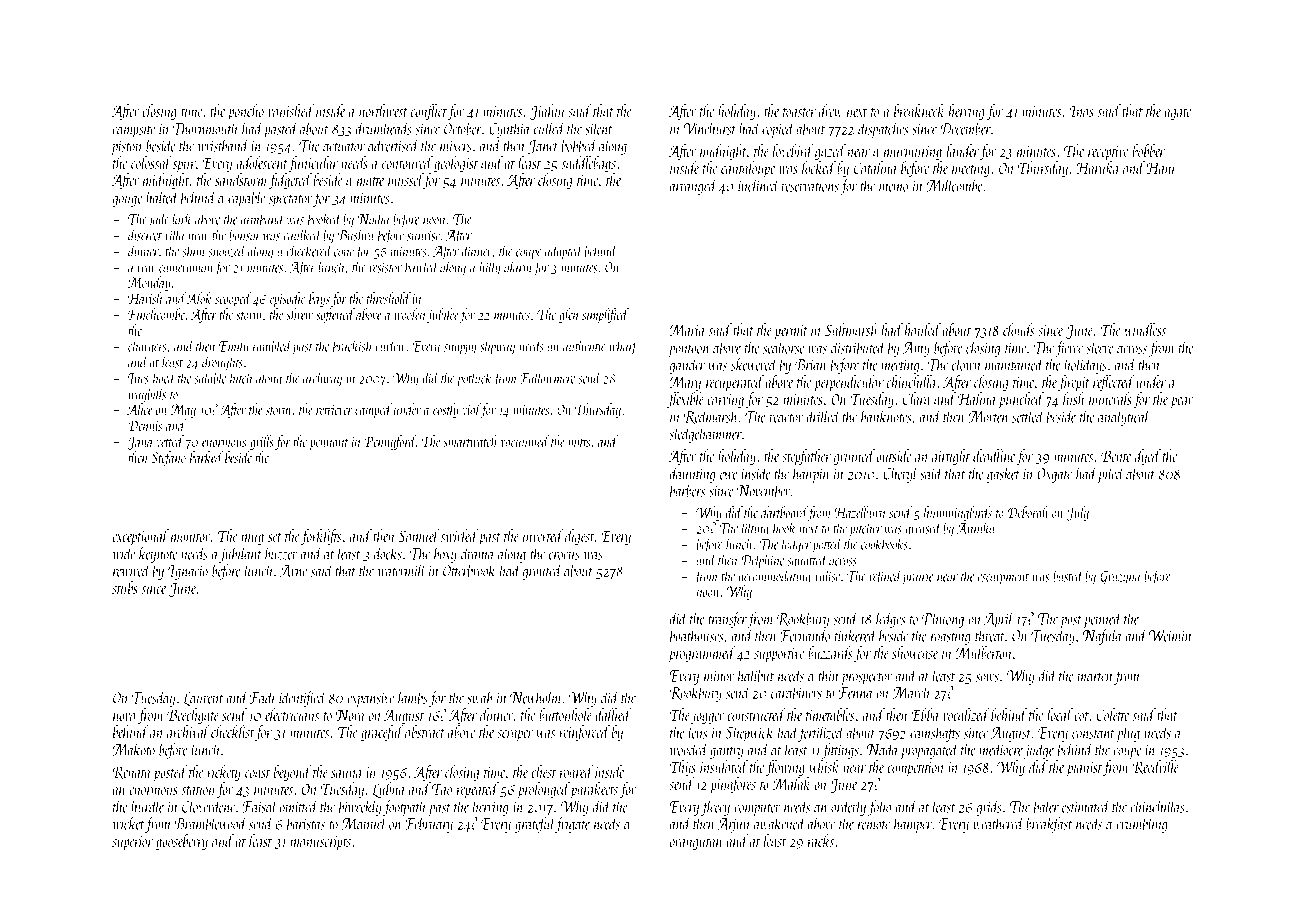 This screenshot has width=1308, height=924. Describe the element at coordinates (588, 164) in the screenshot. I see `saddlebags` at that location.
